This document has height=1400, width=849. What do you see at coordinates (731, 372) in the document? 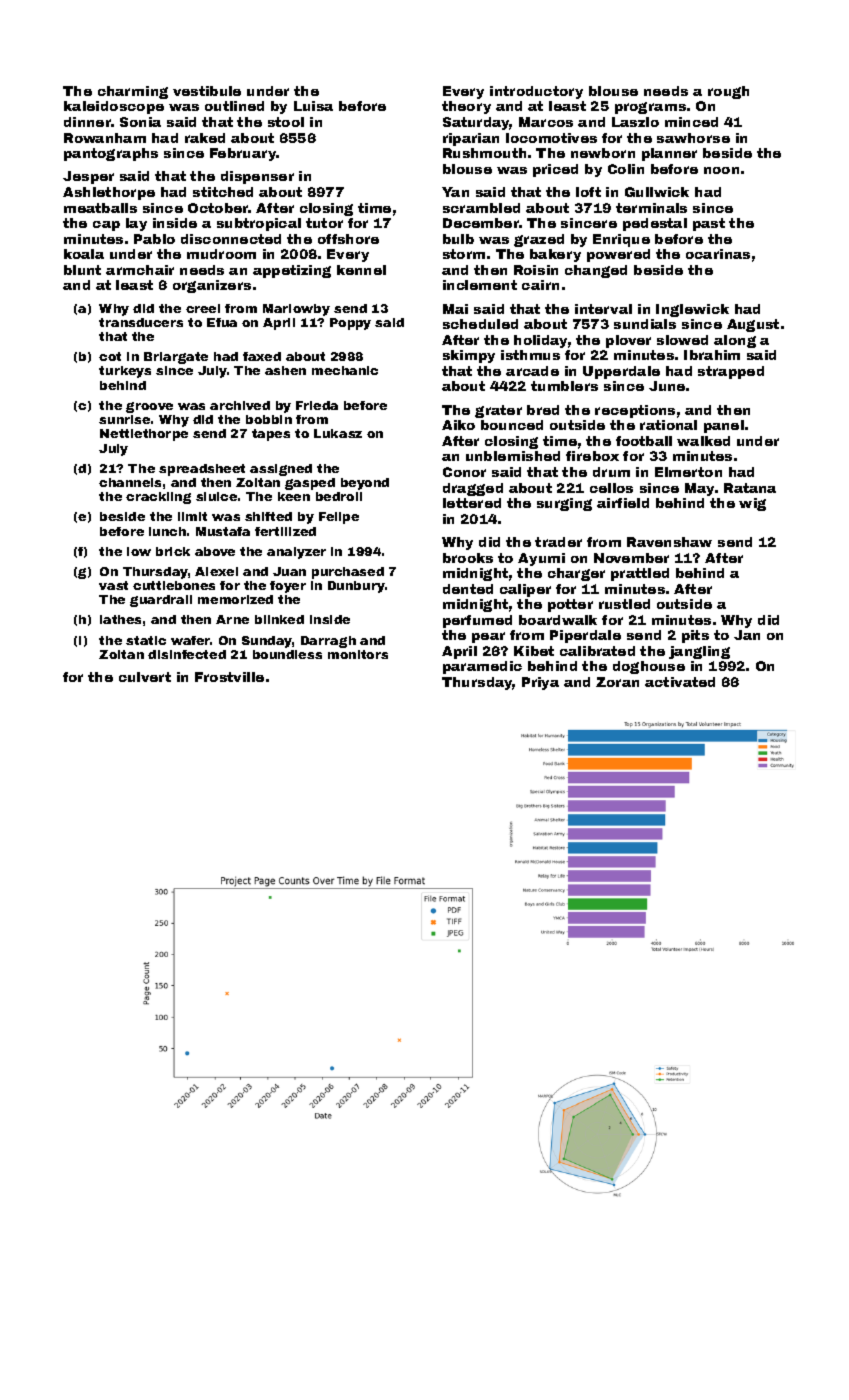
I see `strapped` at bounding box center [731, 372].
